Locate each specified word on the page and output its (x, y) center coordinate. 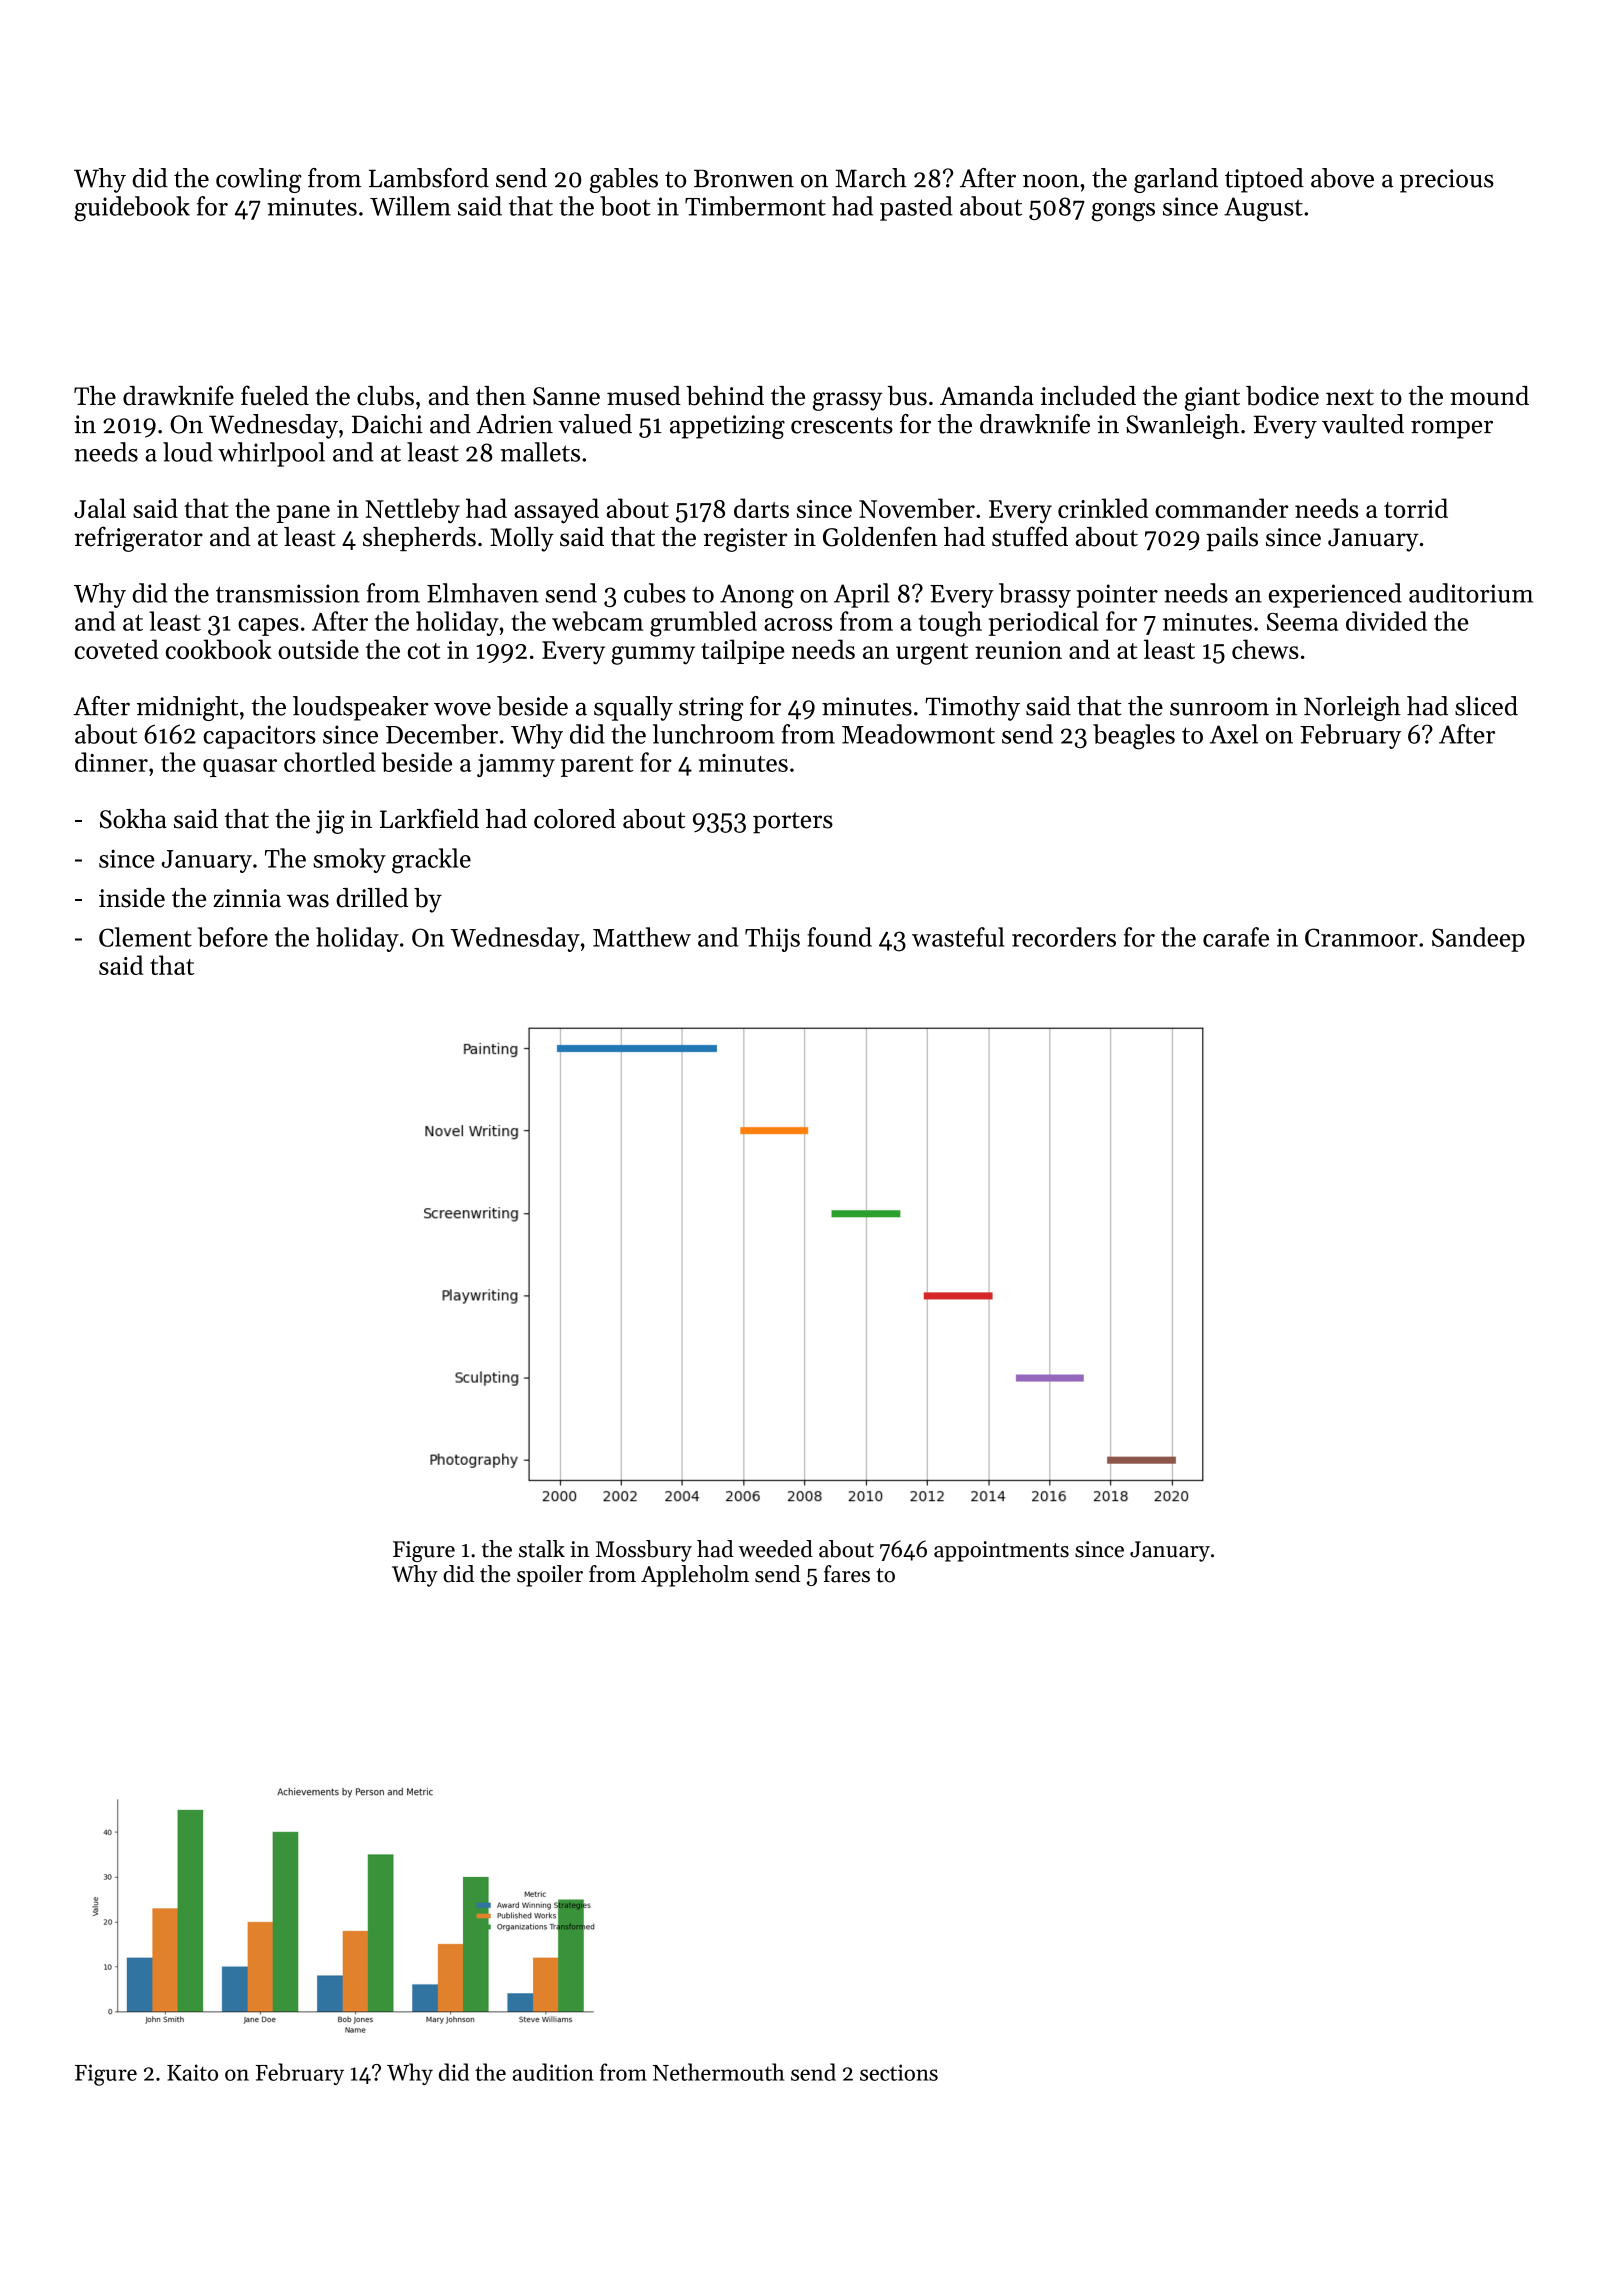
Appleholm (695, 1576)
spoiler (550, 1576)
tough (950, 624)
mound (1489, 396)
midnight (187, 708)
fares (847, 1574)
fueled (275, 395)
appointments (1001, 1551)
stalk (542, 1549)
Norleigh (1352, 708)
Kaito (192, 2072)
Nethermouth (718, 2072)
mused (644, 396)
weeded (775, 1549)
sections (899, 2072)
